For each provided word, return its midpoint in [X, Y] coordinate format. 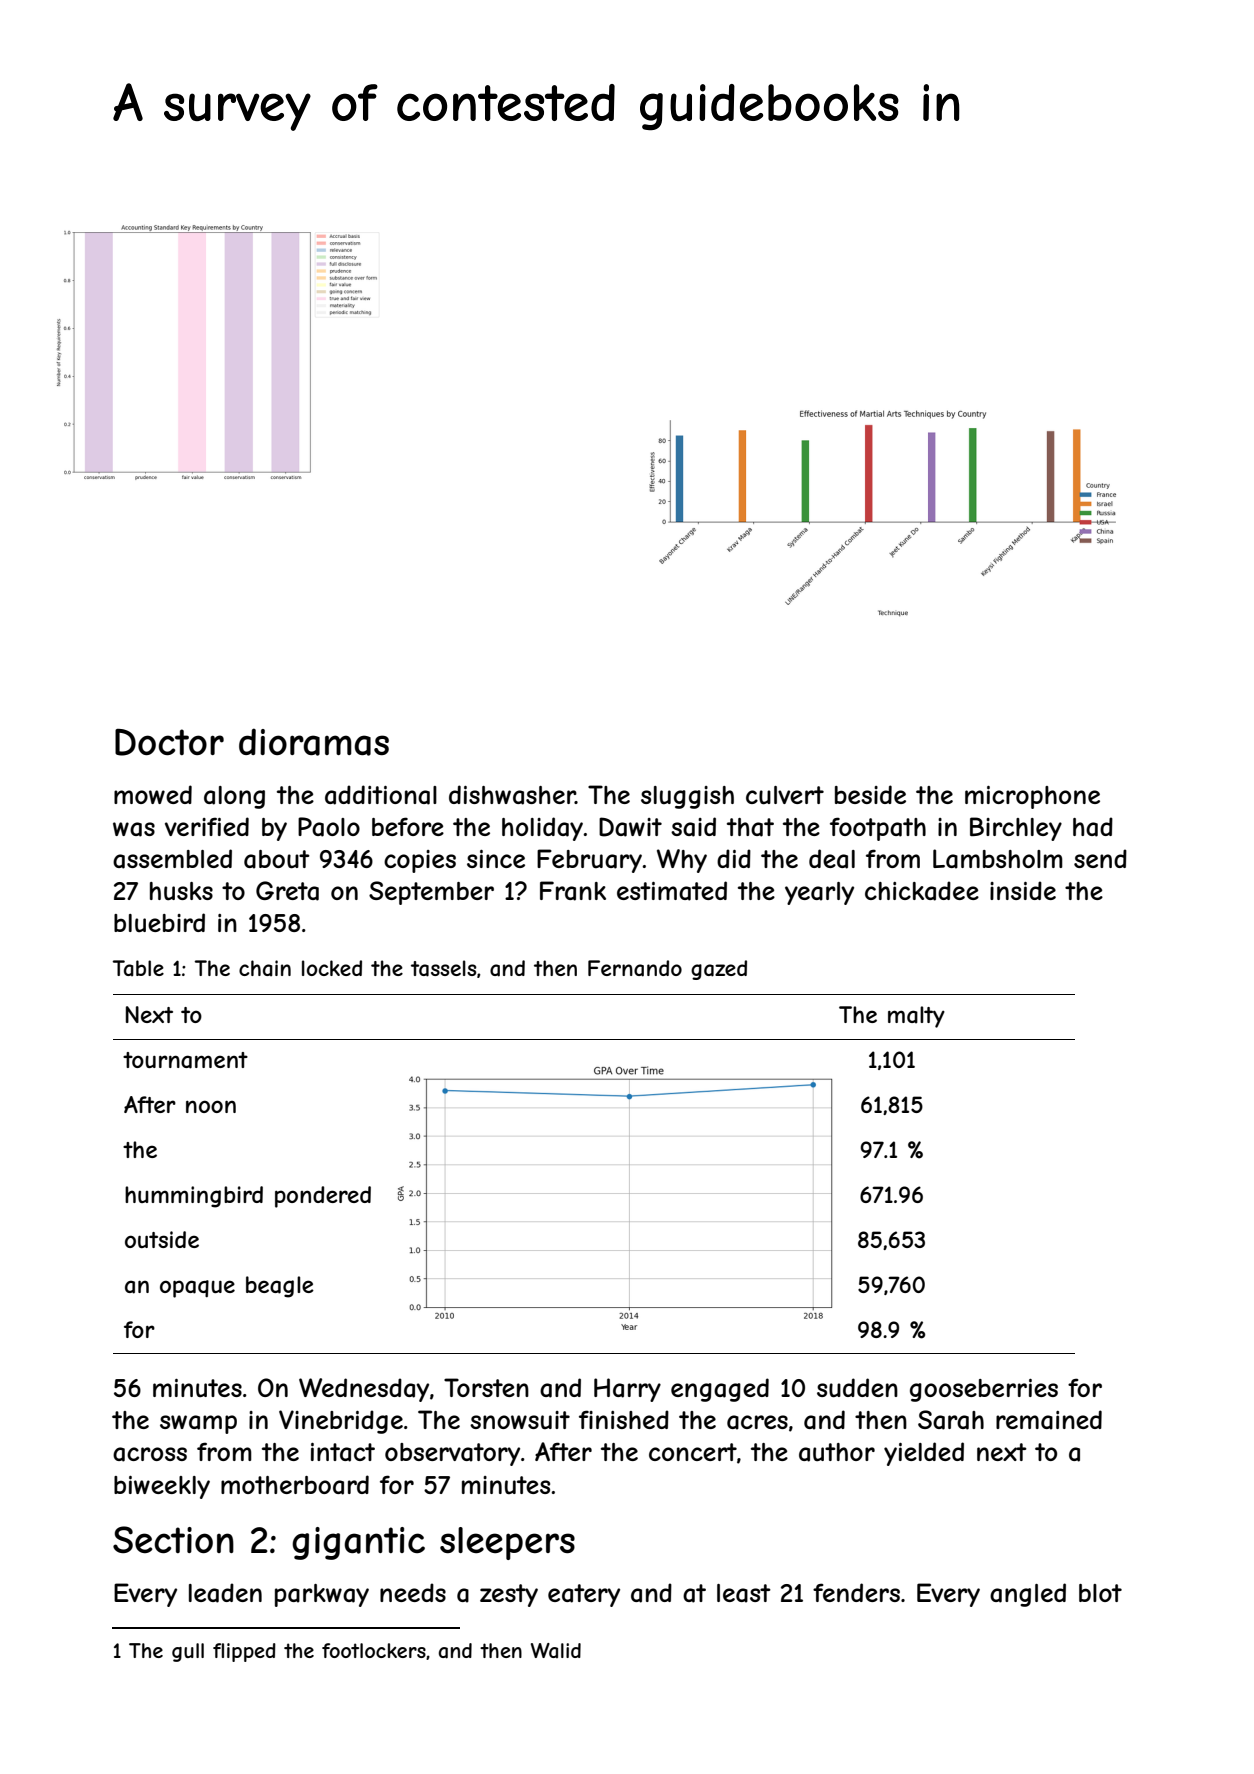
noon [211, 1106]
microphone [1032, 797]
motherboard [295, 1485]
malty [916, 1017]
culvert [785, 795]
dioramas [314, 742]
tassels [444, 968]
